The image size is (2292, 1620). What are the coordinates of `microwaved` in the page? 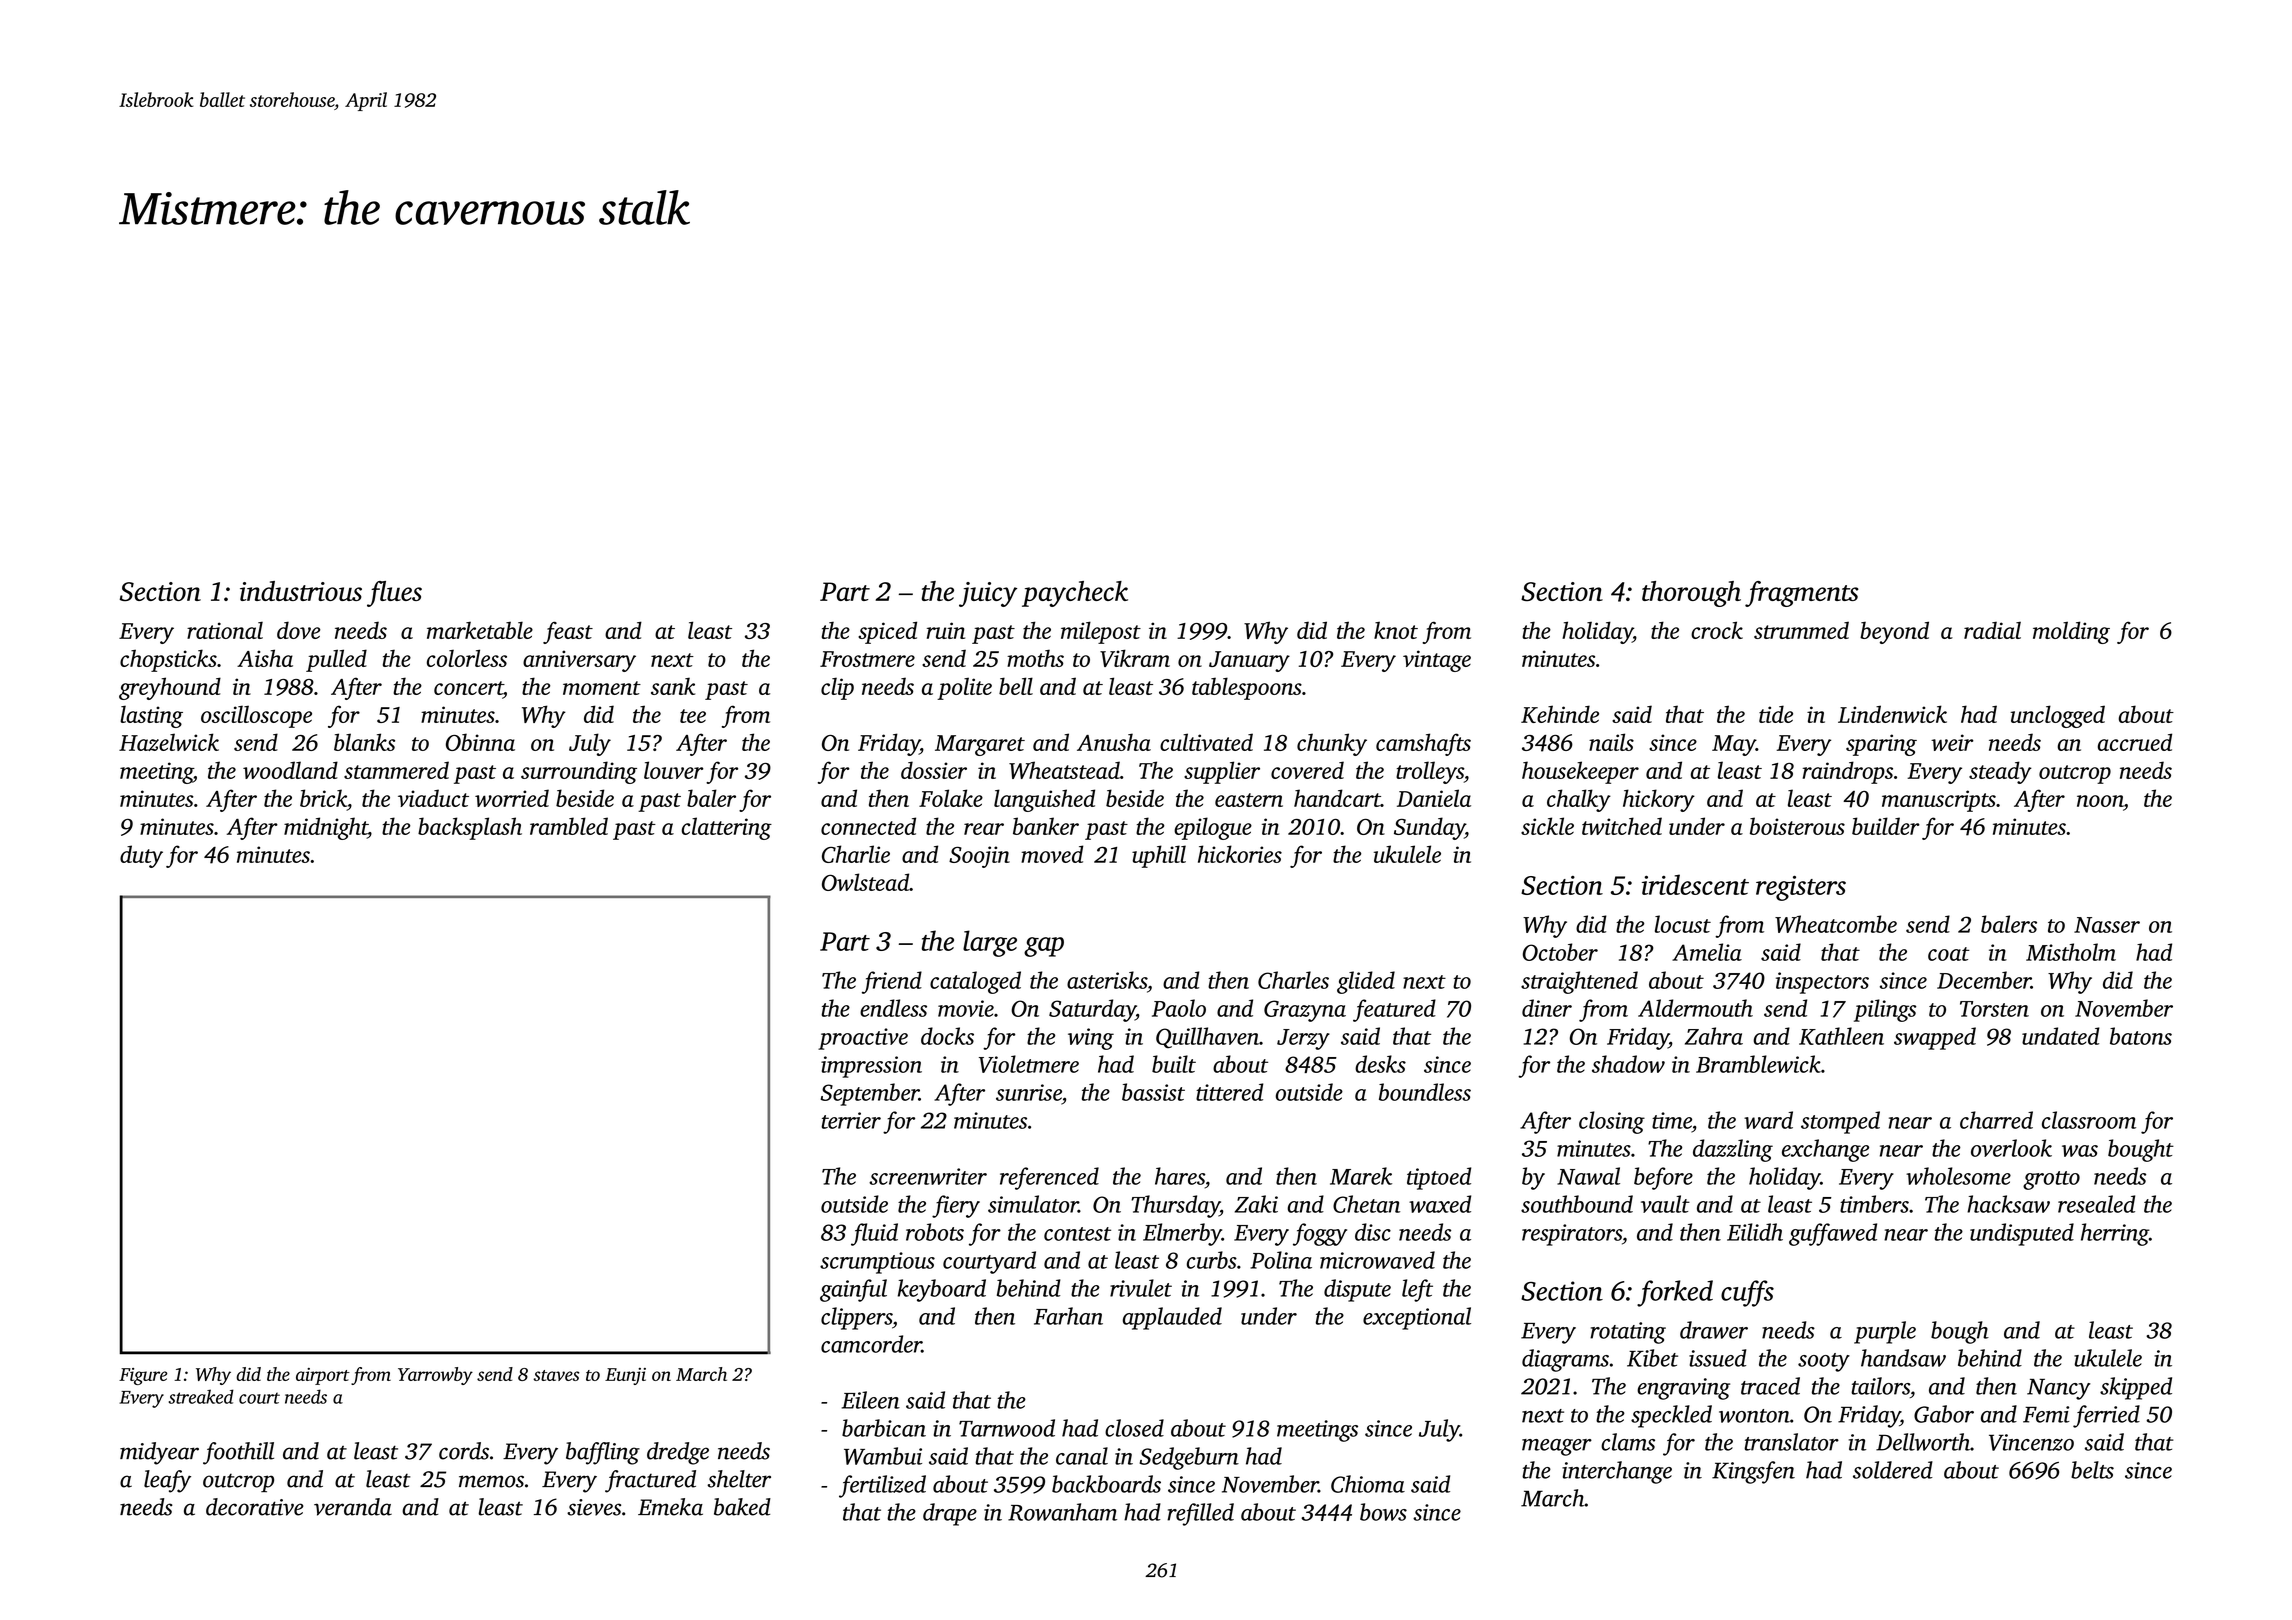 It's located at (1377, 1260).
